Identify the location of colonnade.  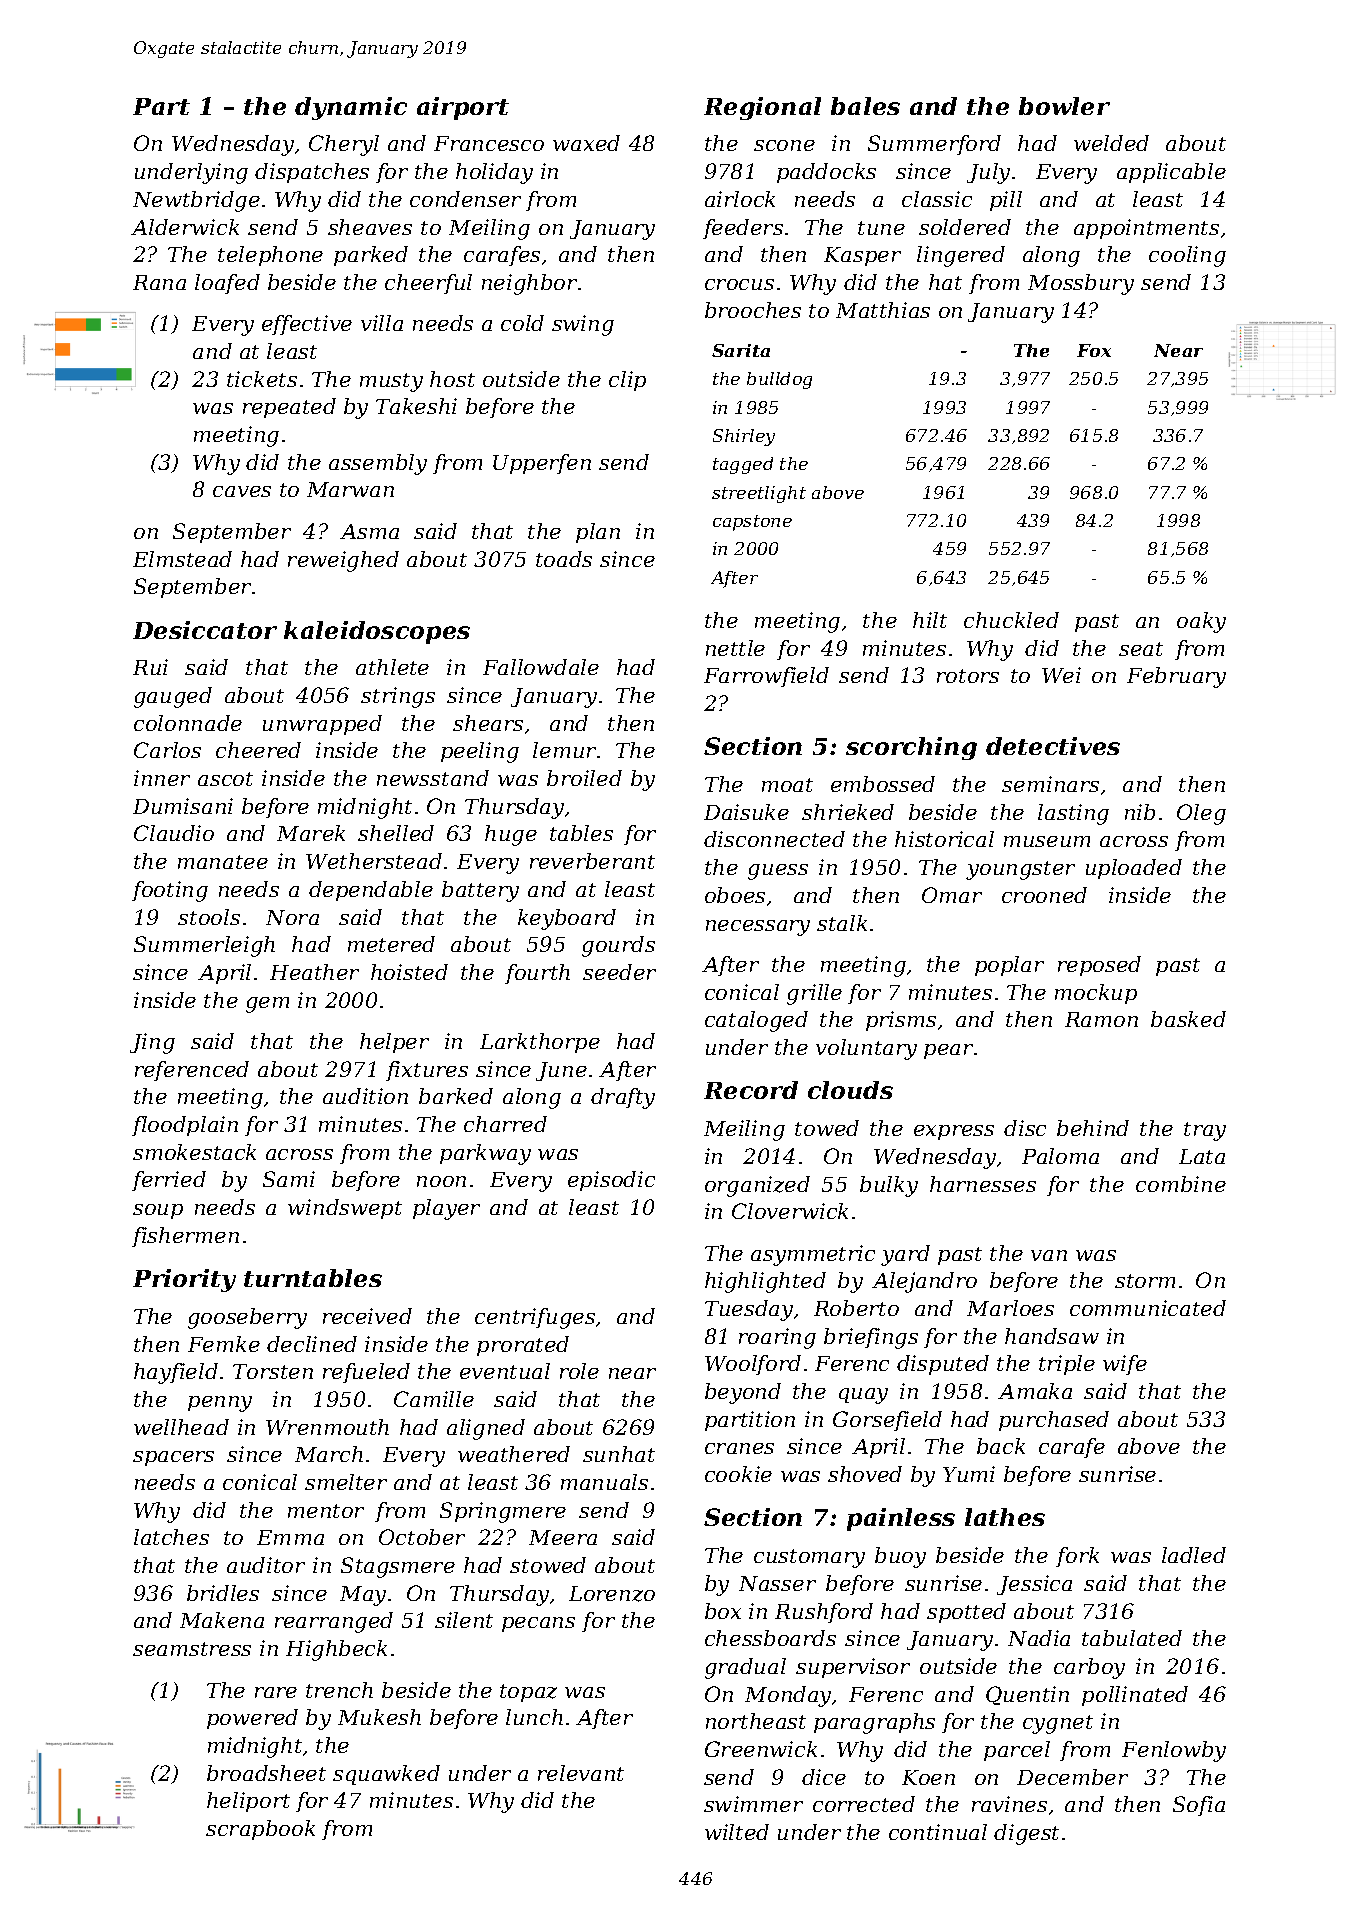
(188, 723).
